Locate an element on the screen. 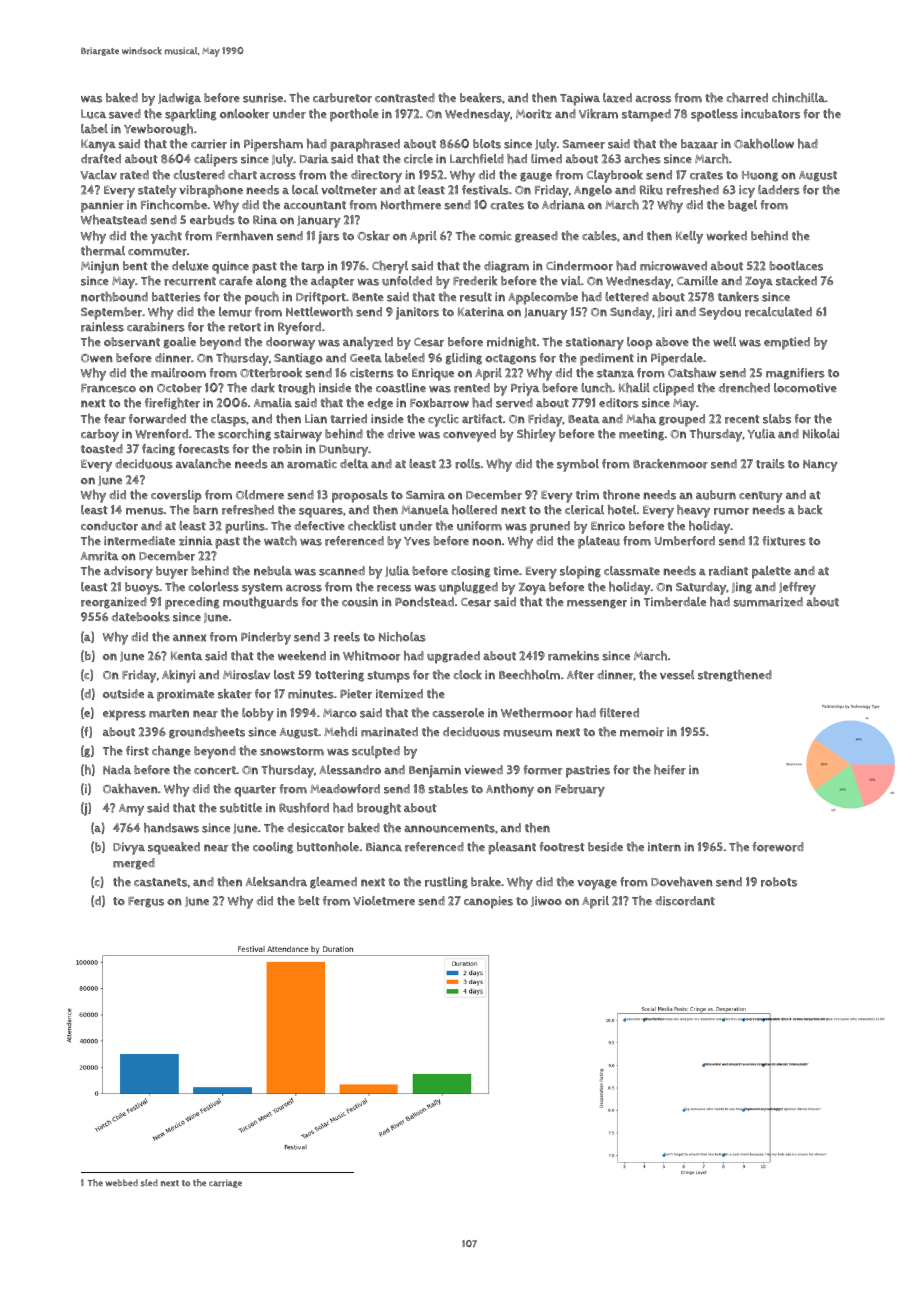  belt is located at coordinates (309, 901).
